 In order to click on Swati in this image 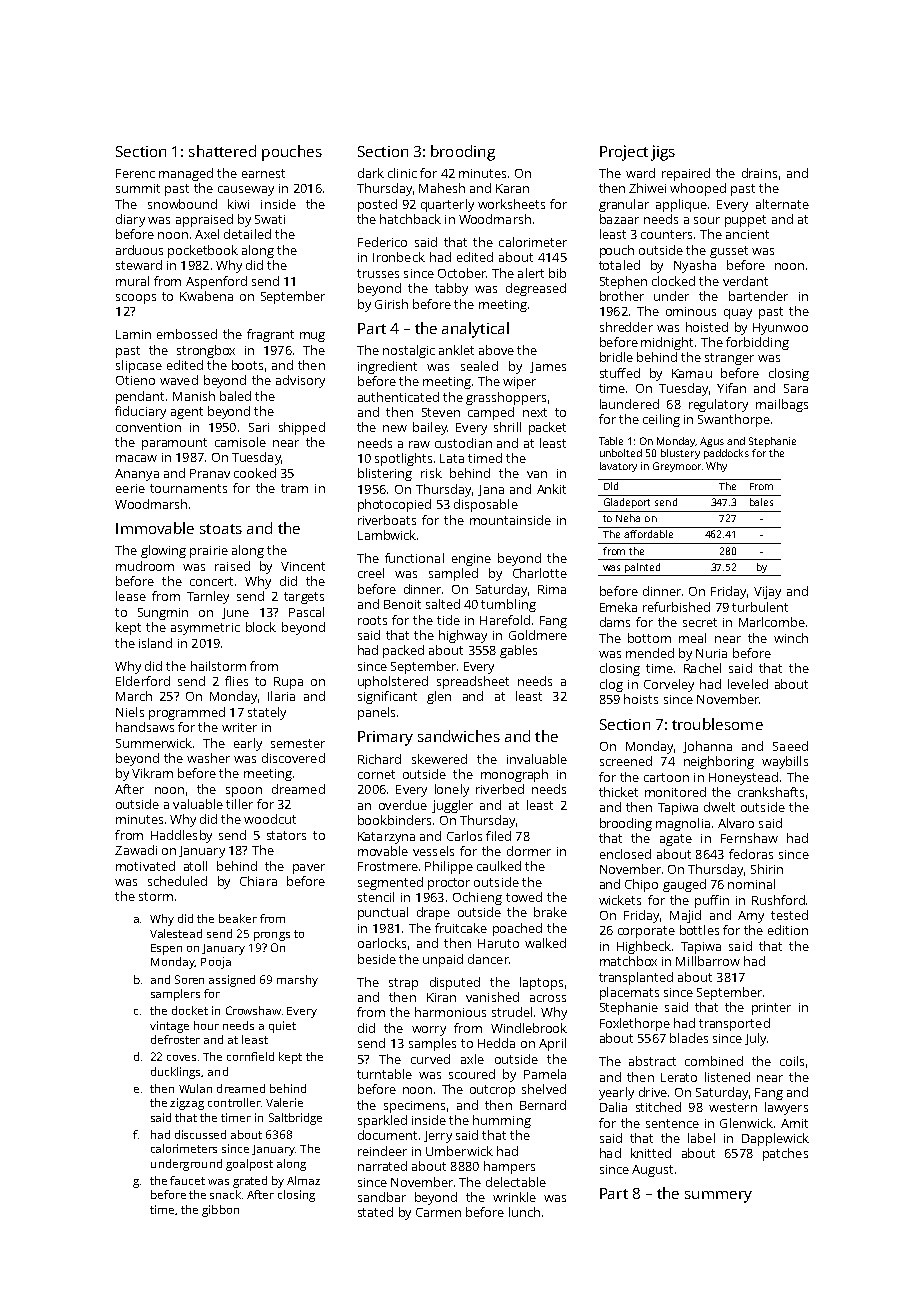, I will do `click(270, 219)`.
